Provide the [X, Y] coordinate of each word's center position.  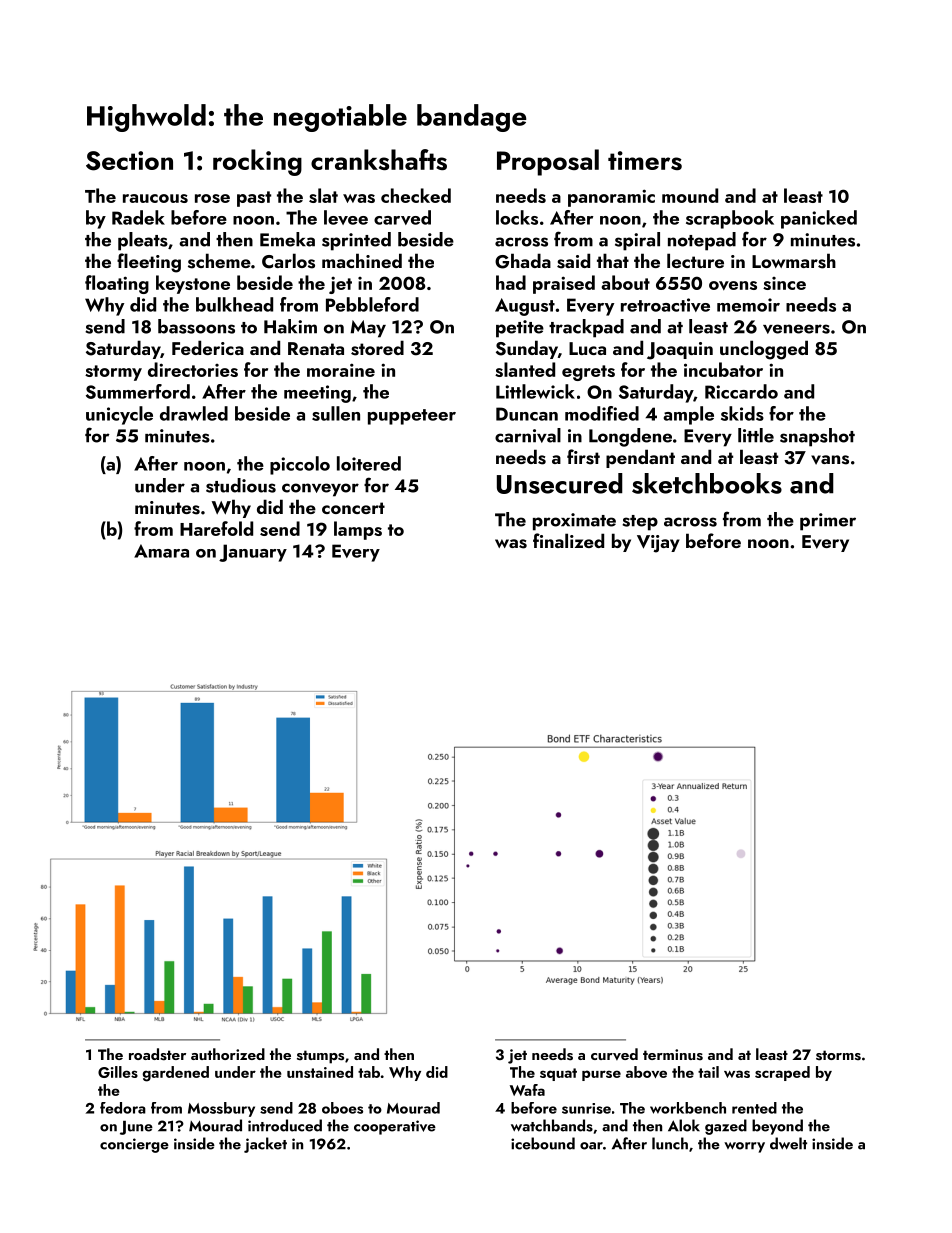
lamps [358, 530]
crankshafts [379, 159]
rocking [257, 162]
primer [828, 522]
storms [838, 1055]
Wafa [527, 1090]
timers [645, 160]
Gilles [118, 1072]
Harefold [216, 528]
